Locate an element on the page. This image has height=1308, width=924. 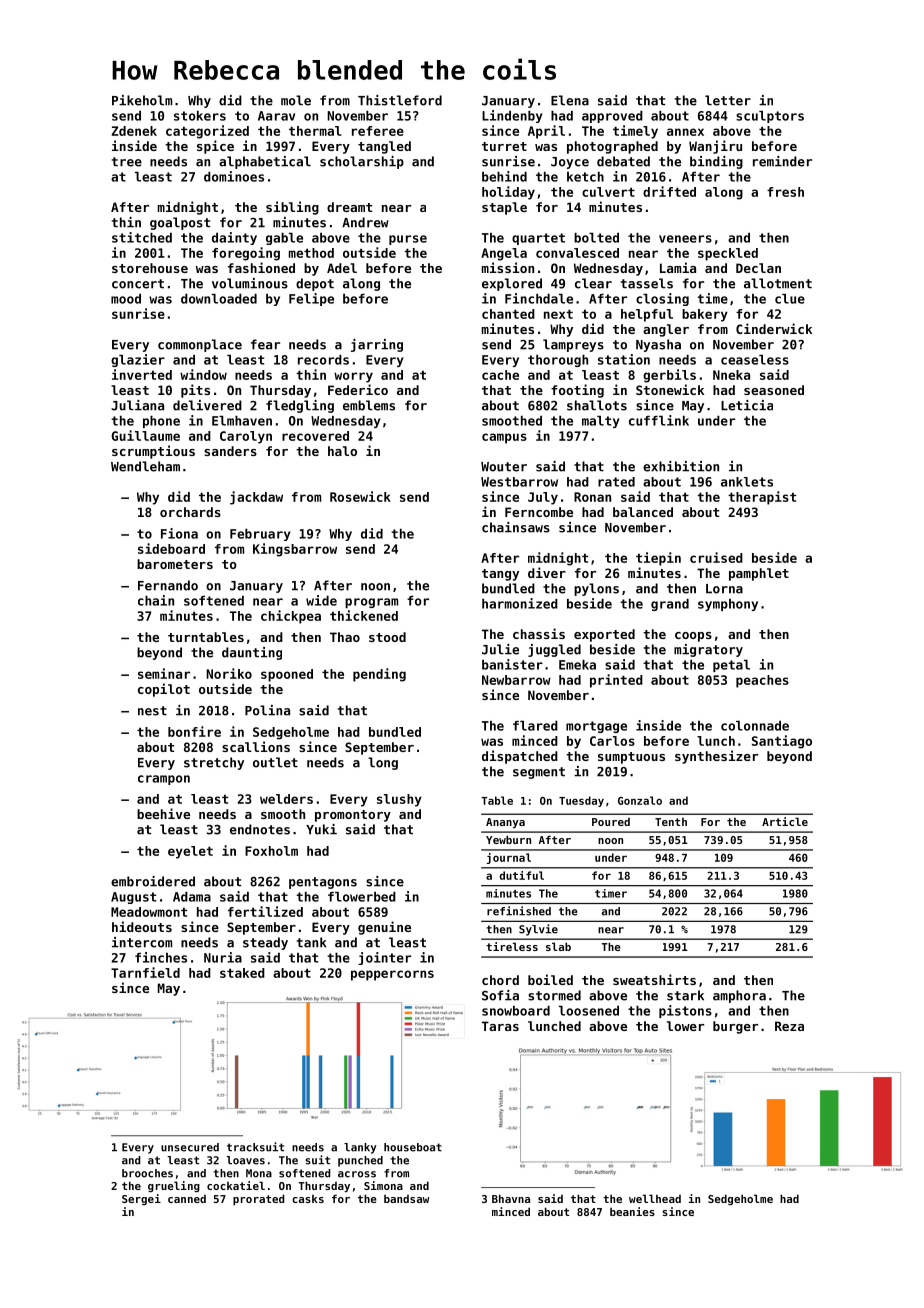
Declan is located at coordinates (758, 268).
